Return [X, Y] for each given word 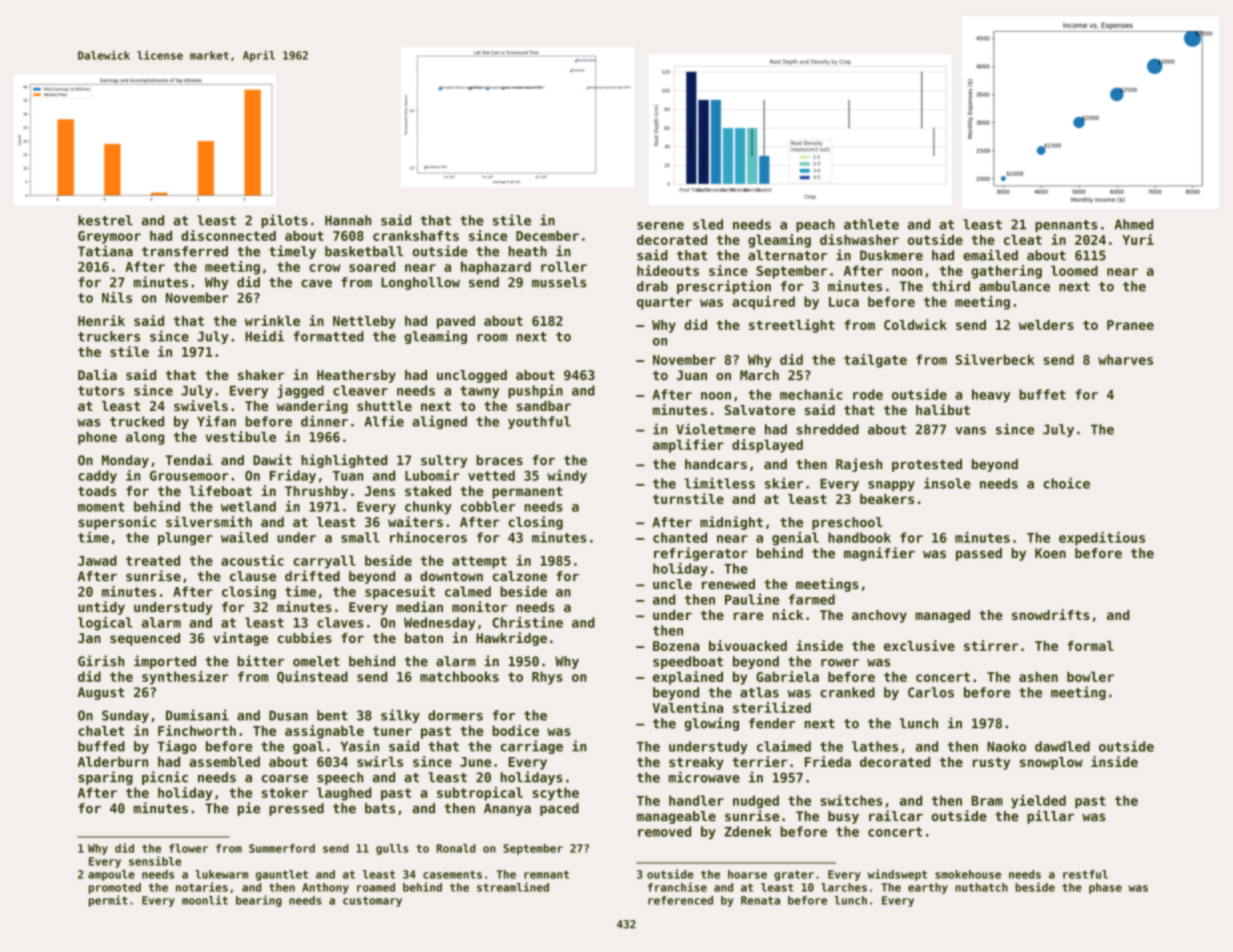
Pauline [752, 599]
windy [567, 477]
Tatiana [105, 251]
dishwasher [859, 239]
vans [970, 431]
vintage [240, 639]
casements [452, 874]
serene [660, 226]
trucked [137, 421]
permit [108, 901]
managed [942, 616]
